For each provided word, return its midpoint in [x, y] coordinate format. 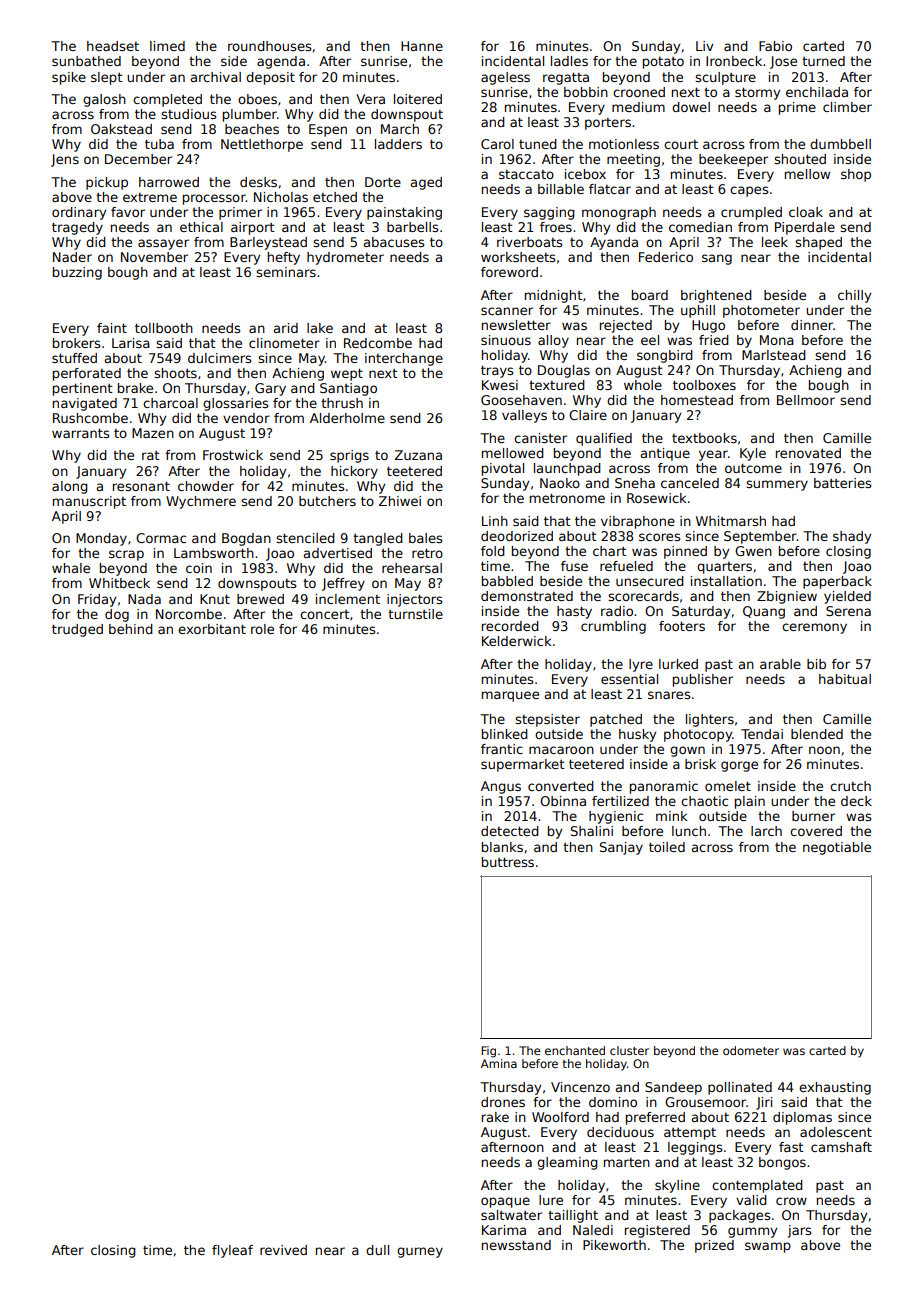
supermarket [523, 765]
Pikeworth [614, 1245]
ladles [569, 61]
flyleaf [232, 1251]
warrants [80, 433]
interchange [404, 359]
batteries [842, 483]
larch [766, 831]
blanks [502, 847]
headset [113, 46]
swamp [768, 1247]
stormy [757, 93]
